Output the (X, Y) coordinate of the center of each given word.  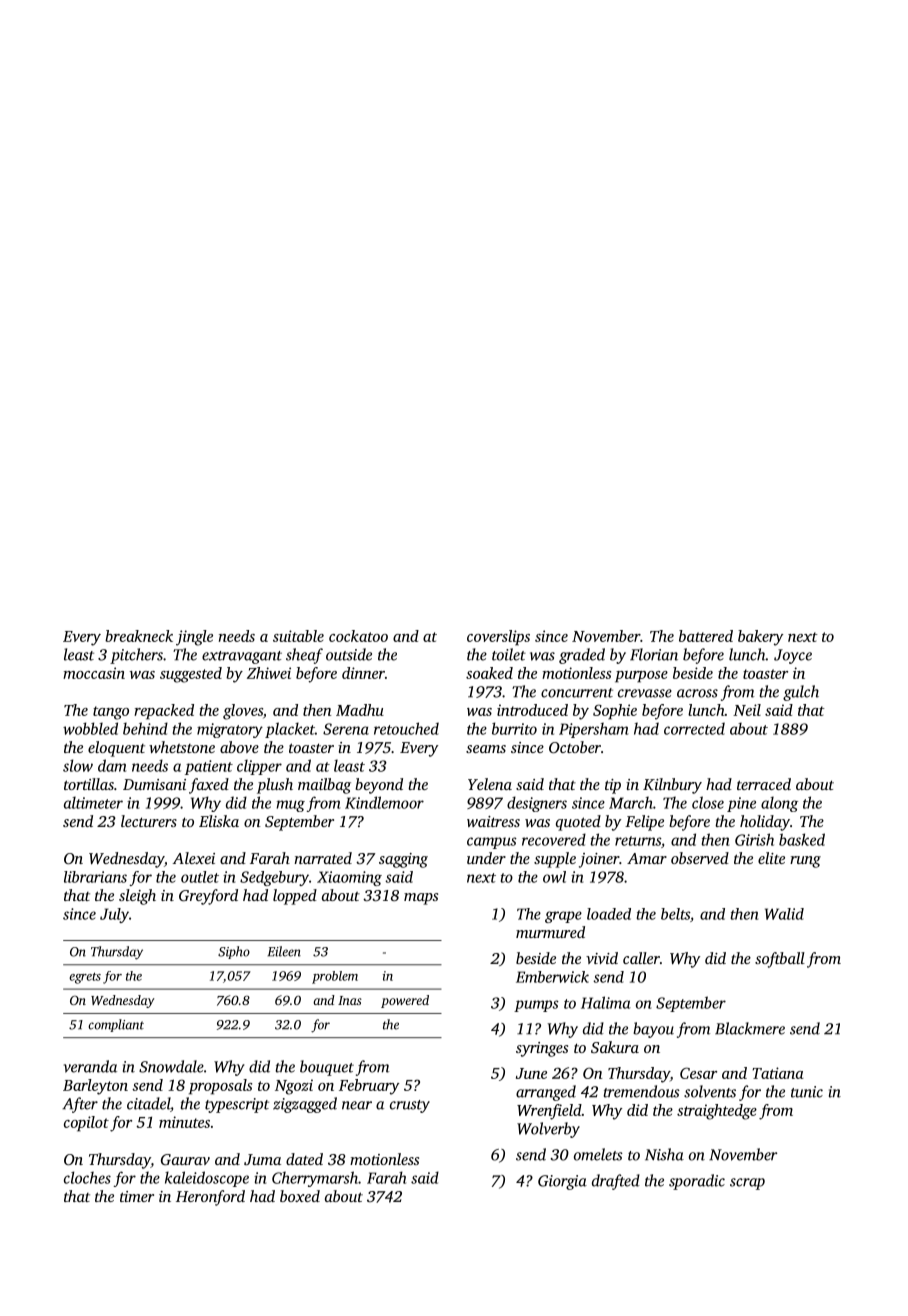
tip (613, 786)
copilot (86, 1124)
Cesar (698, 1073)
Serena (346, 729)
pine (741, 804)
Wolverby (548, 1130)
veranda (90, 1066)
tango (111, 713)
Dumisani (154, 784)
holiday (765, 823)
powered (405, 1001)
